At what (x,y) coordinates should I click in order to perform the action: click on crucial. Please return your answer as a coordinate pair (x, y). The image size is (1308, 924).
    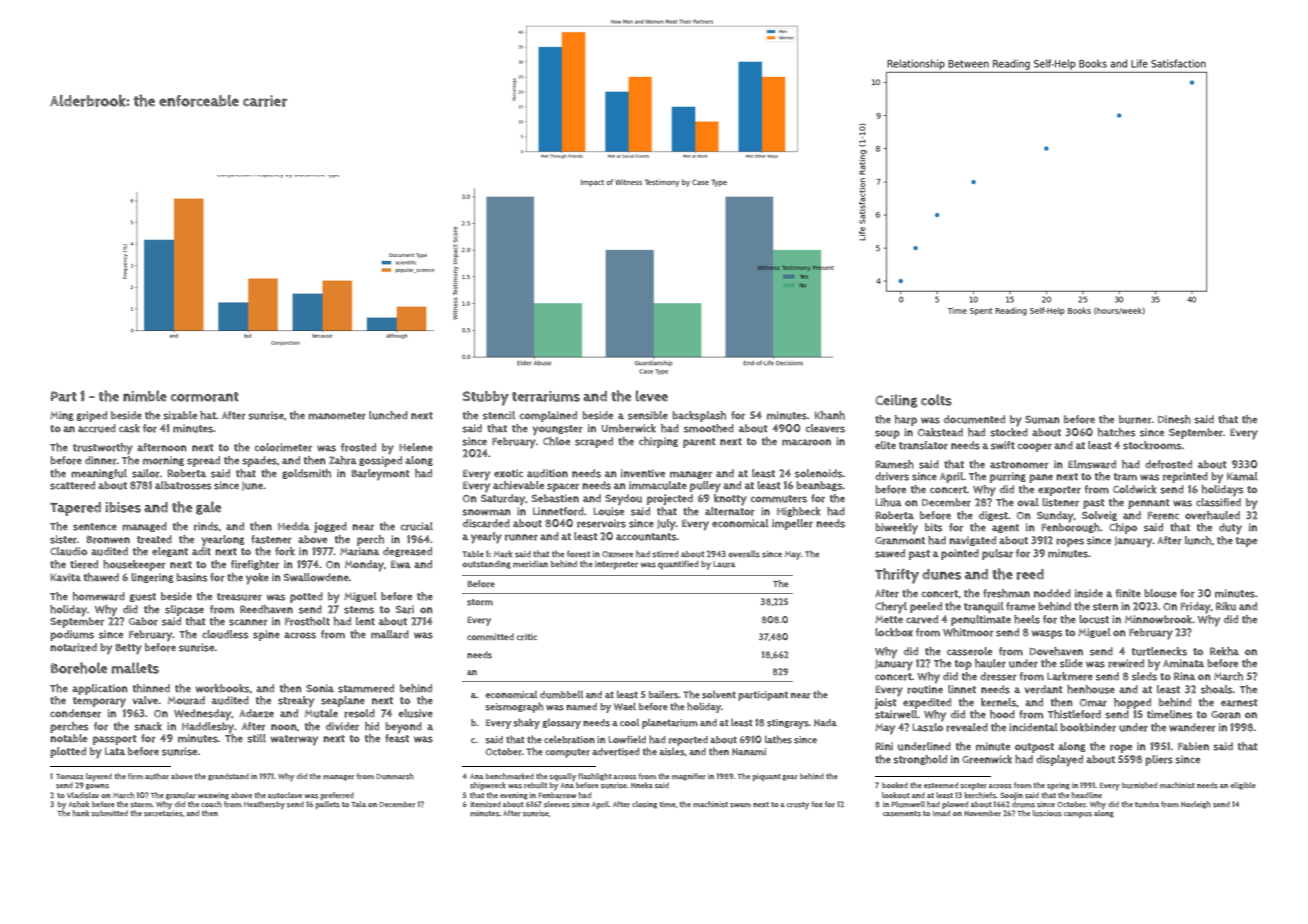
    Looking at the image, I should click on (416, 526).
